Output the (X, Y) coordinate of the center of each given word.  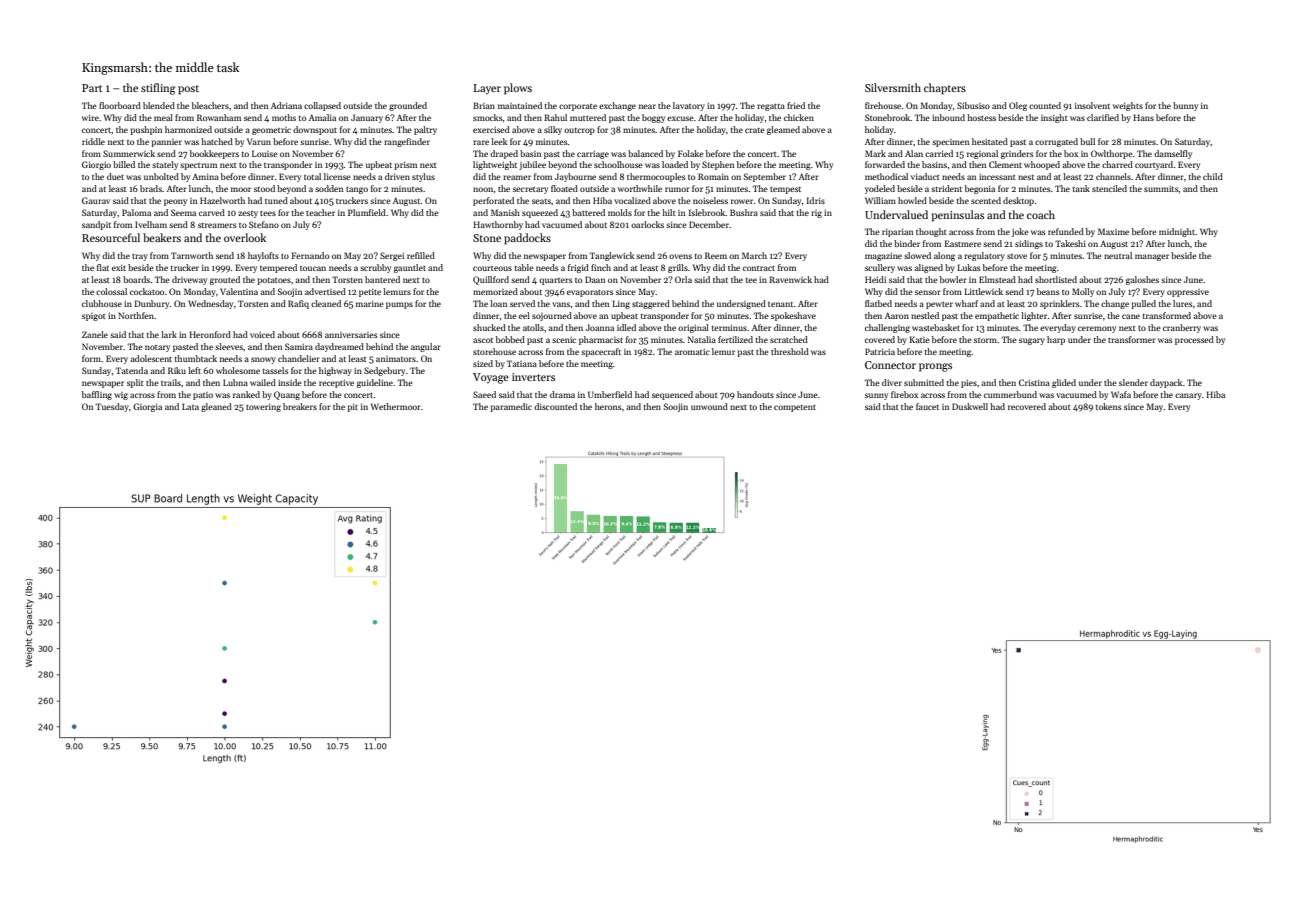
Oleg (1018, 106)
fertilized (735, 339)
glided (1064, 383)
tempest (785, 190)
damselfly (1173, 154)
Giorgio (96, 165)
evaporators (590, 293)
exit (119, 268)
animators (396, 359)
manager (1152, 257)
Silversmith (893, 87)
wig (121, 396)
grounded (408, 106)
